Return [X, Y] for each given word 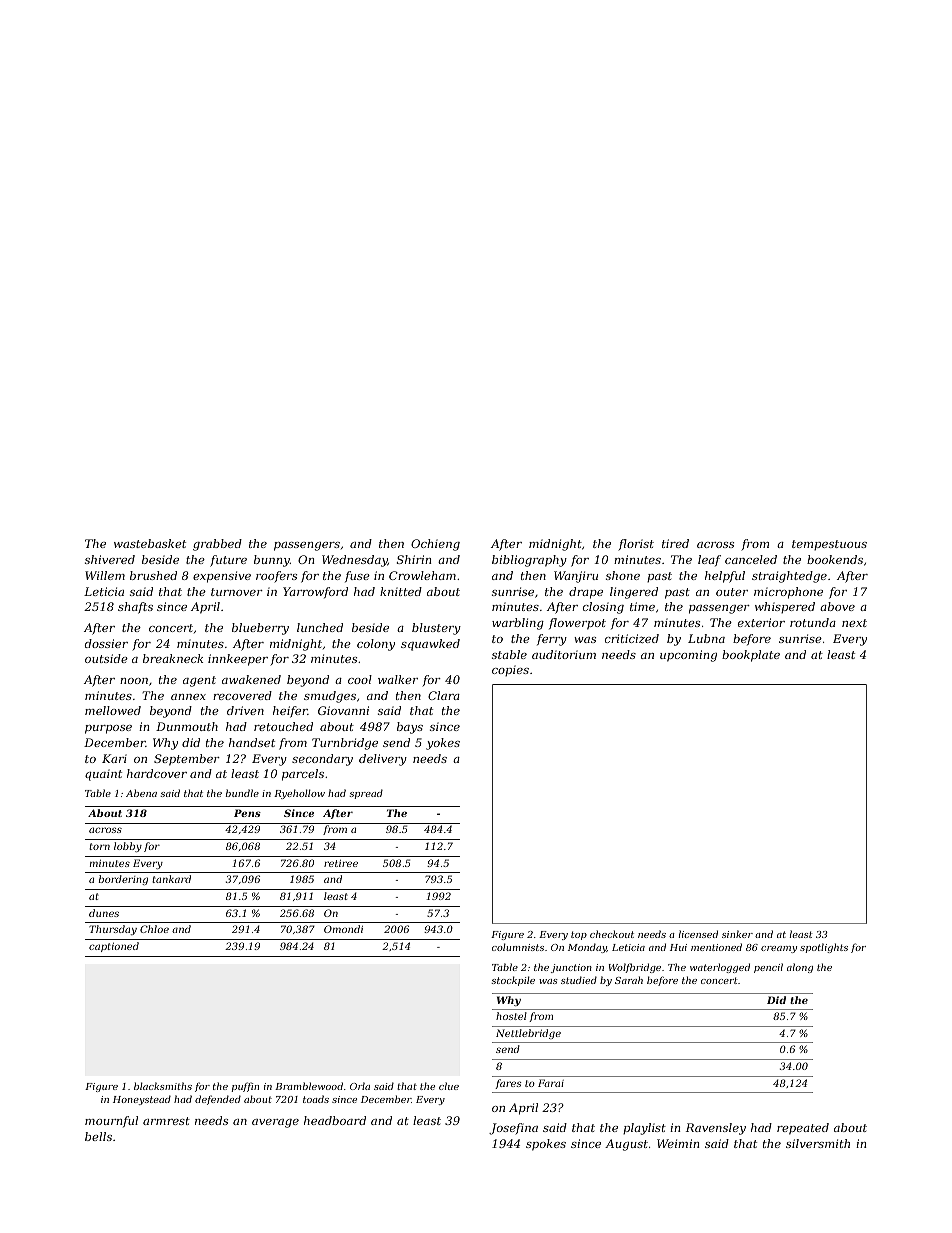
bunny [272, 561]
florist [636, 545]
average [275, 1123]
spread [366, 794]
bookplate [751, 656]
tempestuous [829, 545]
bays [410, 728]
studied [579, 980]
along [800, 968]
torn [99, 846]
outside [106, 658]
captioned [114, 947]
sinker [737, 934]
